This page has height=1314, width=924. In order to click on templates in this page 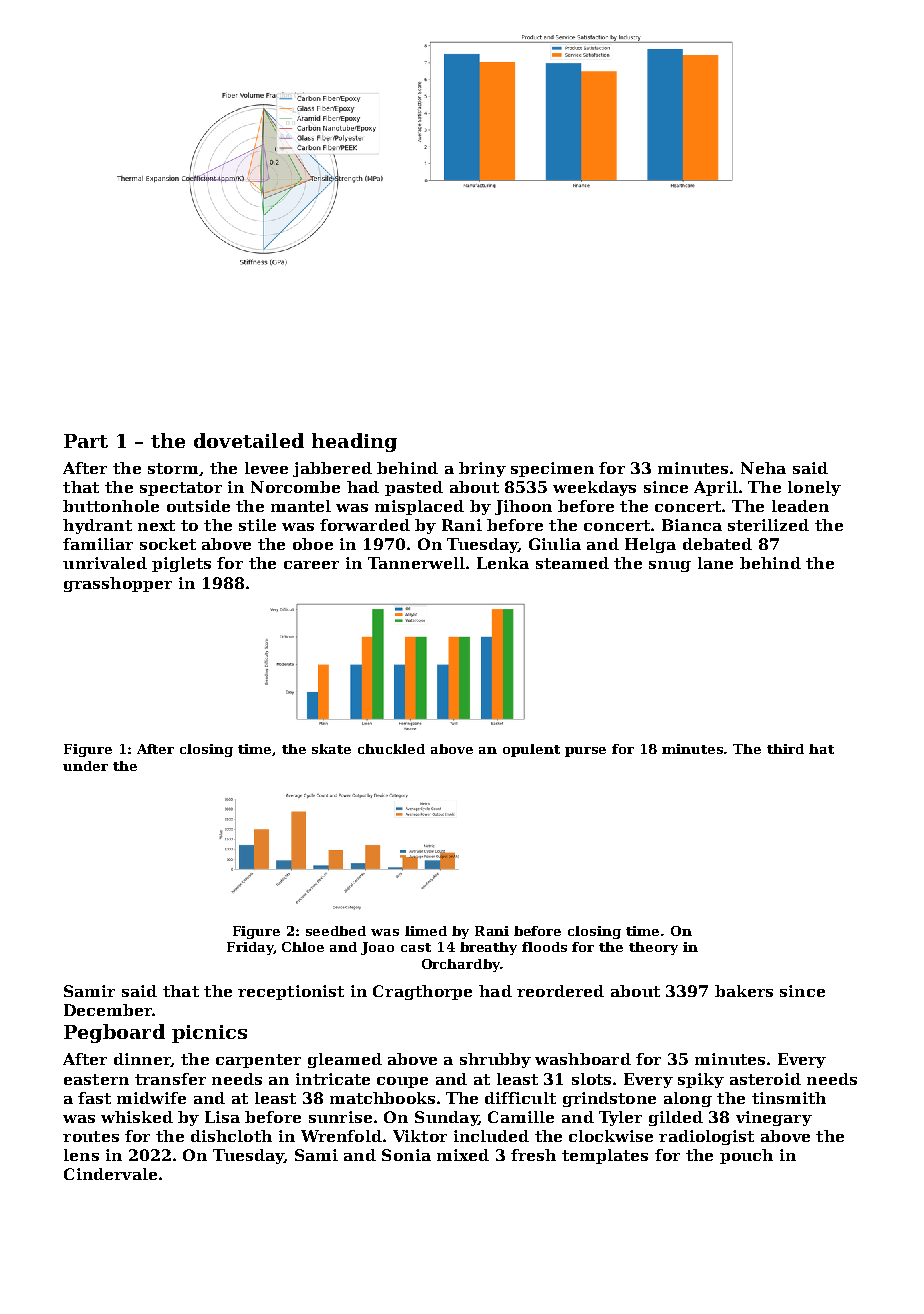, I will do `click(605, 1156)`.
